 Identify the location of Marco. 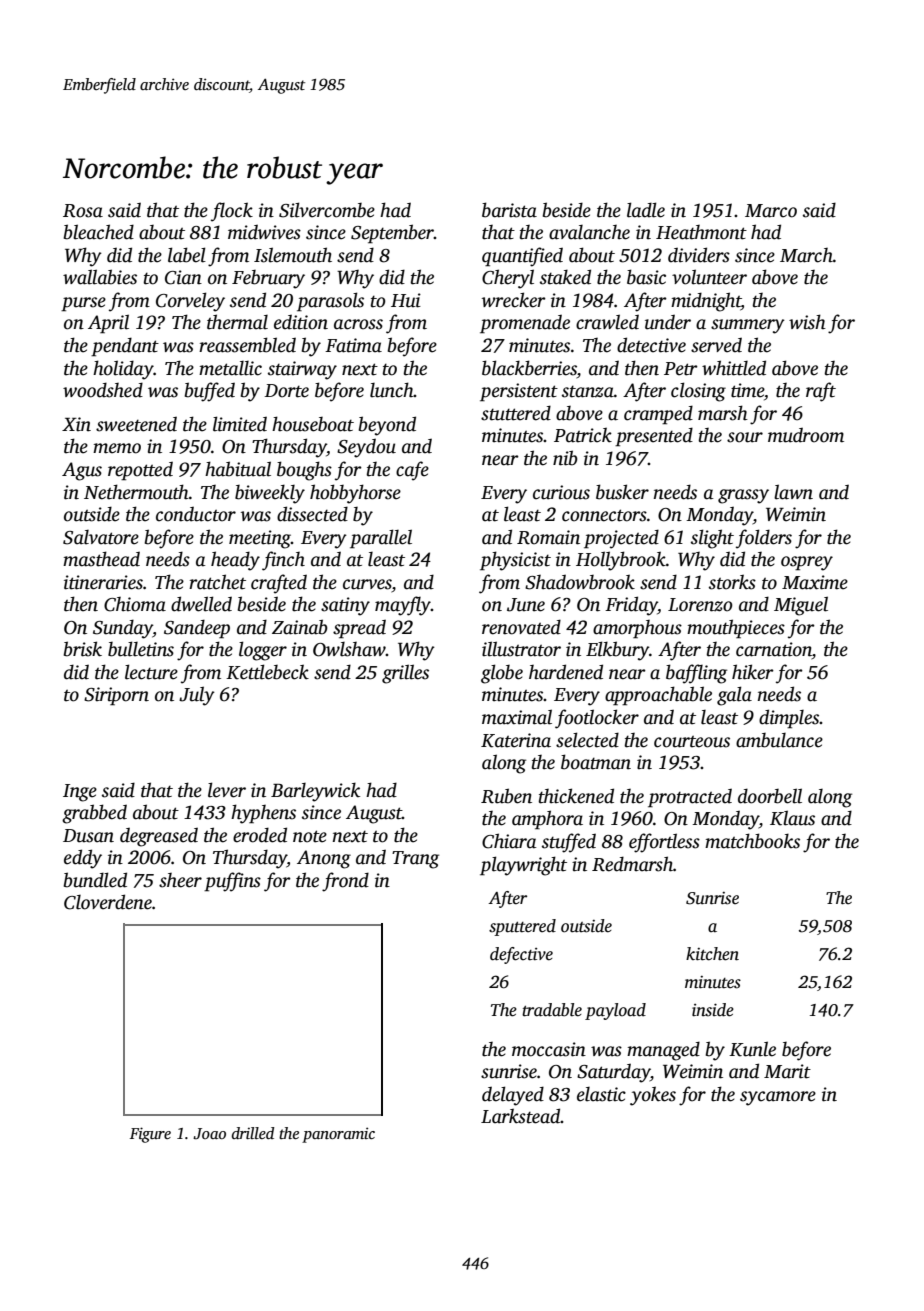
(771, 211).
